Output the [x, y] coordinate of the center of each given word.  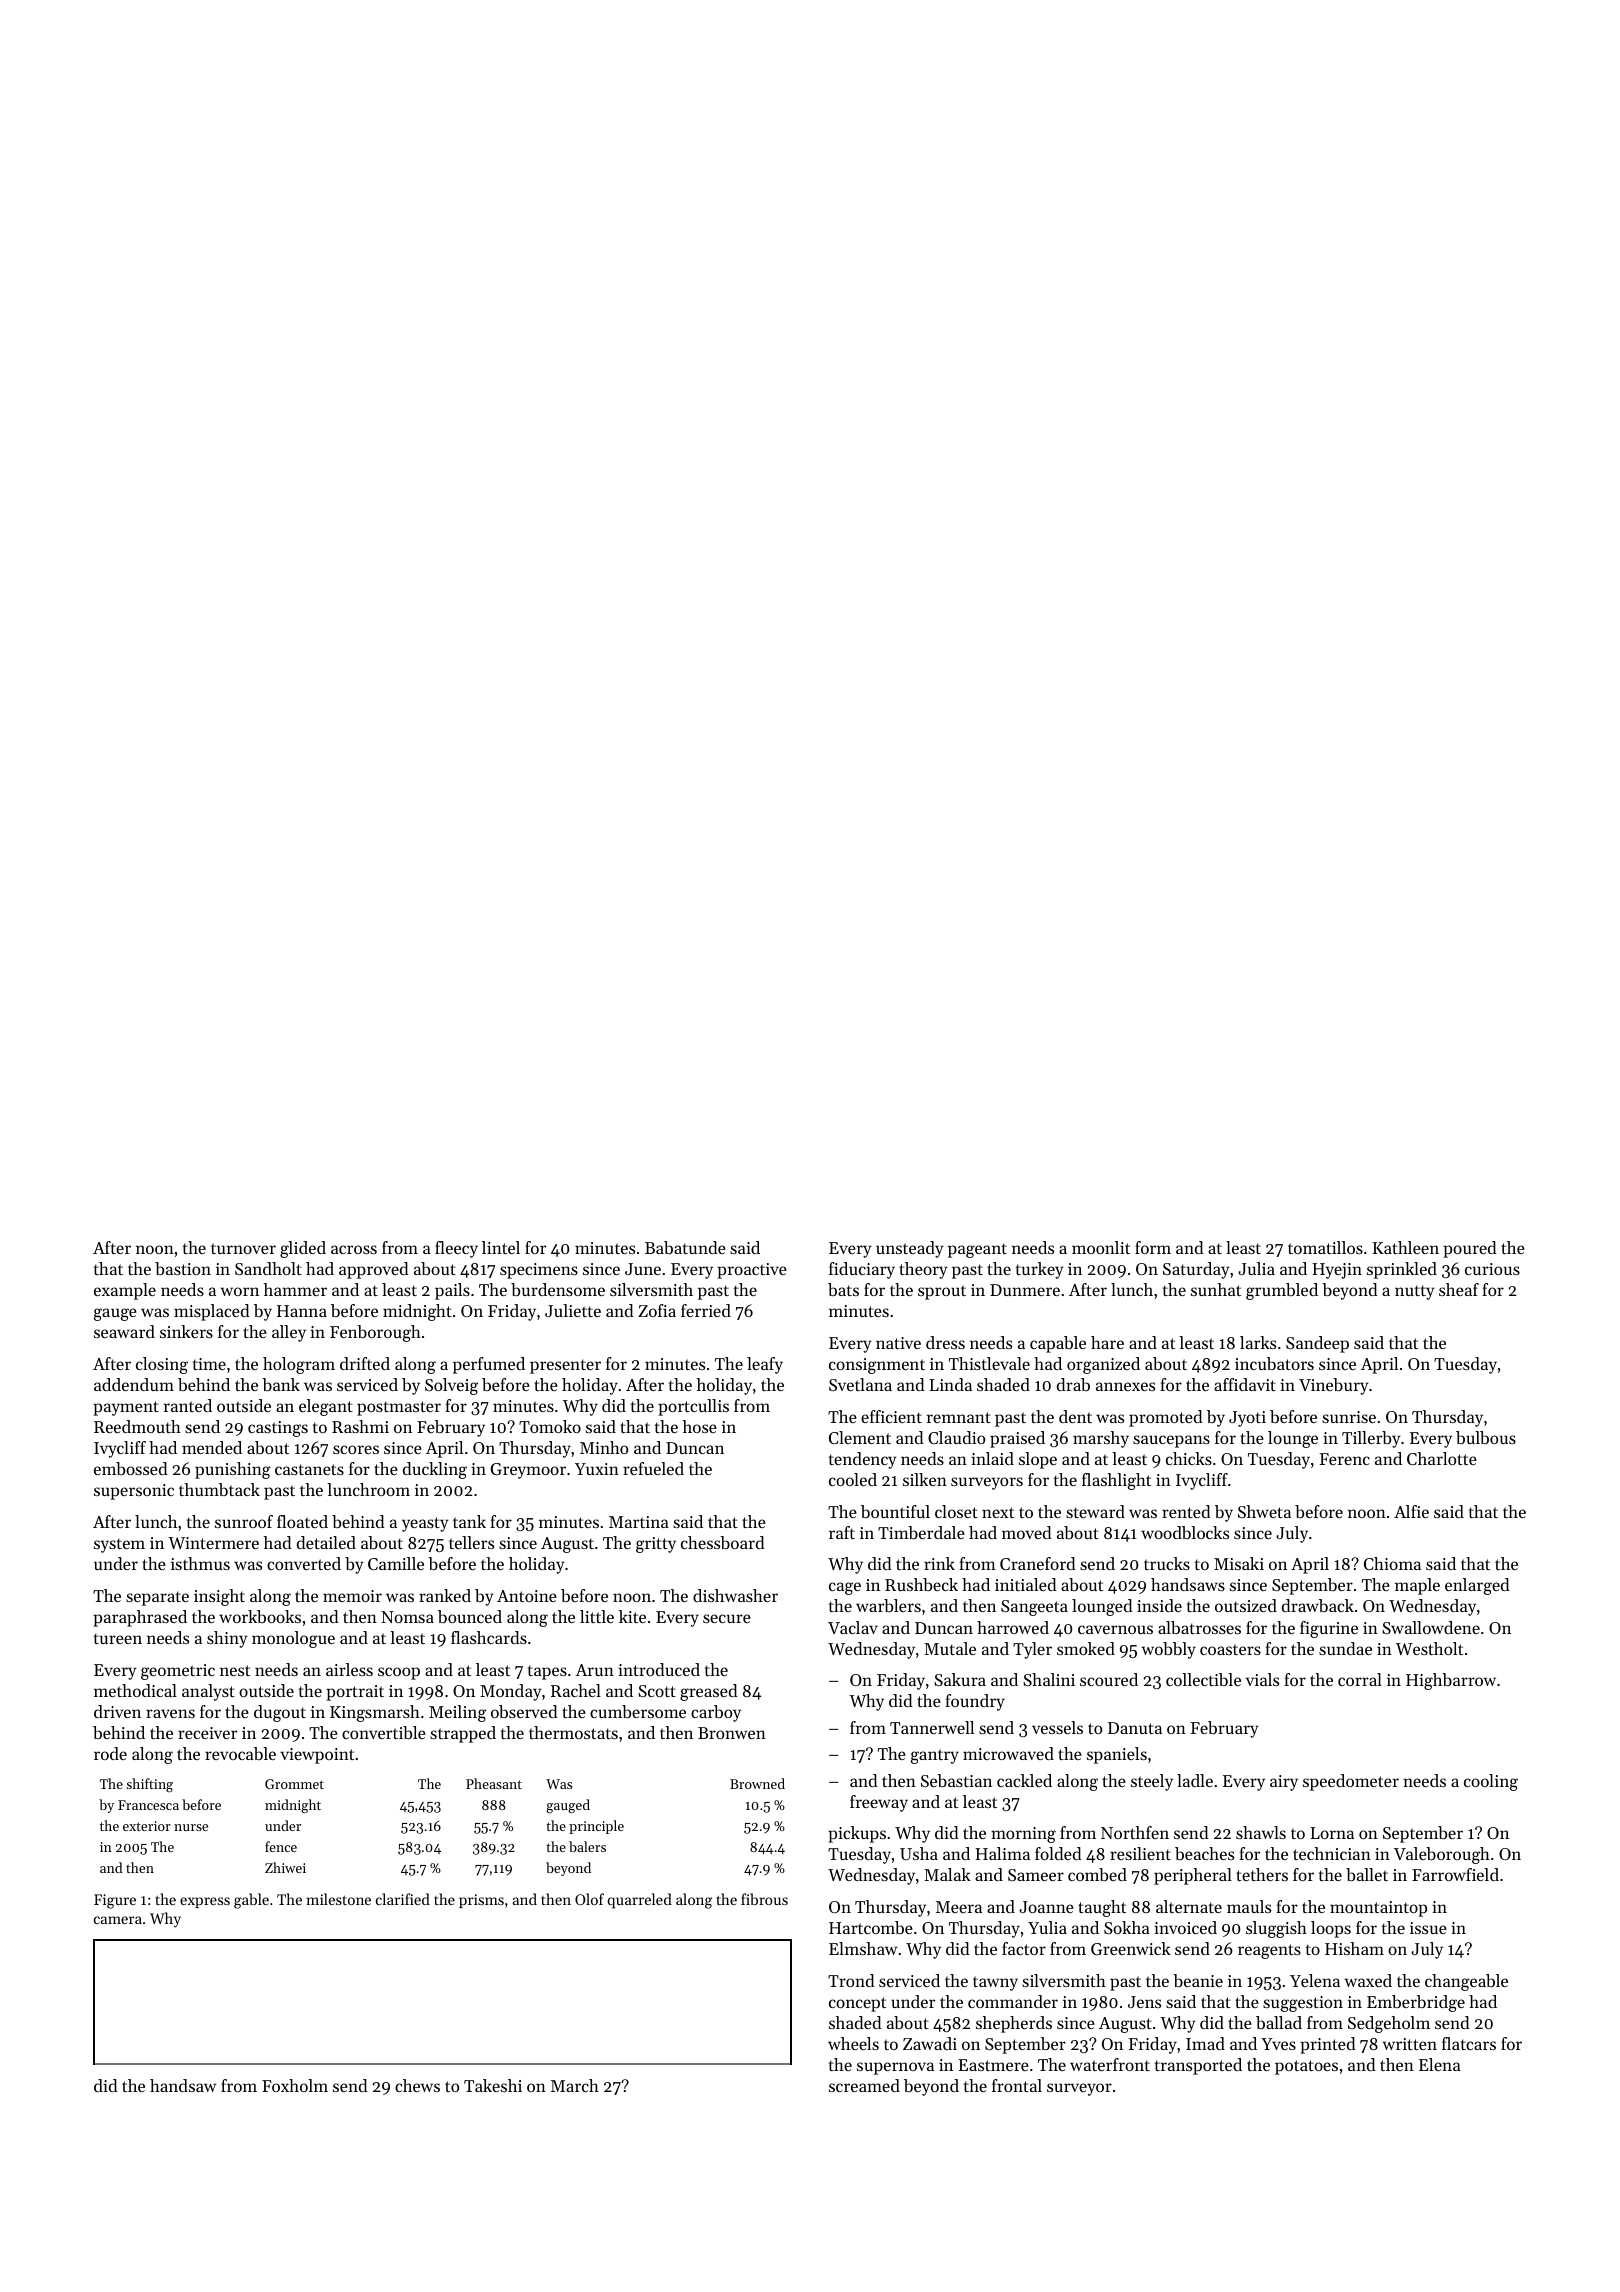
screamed [864, 2085]
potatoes [1306, 2067]
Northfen [1135, 1832]
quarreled [639, 1901]
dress [945, 1342]
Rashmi [360, 1426]
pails [452, 1291]
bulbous [1486, 1437]
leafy [765, 1365]
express [205, 1902]
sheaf [1459, 1289]
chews [417, 2085]
